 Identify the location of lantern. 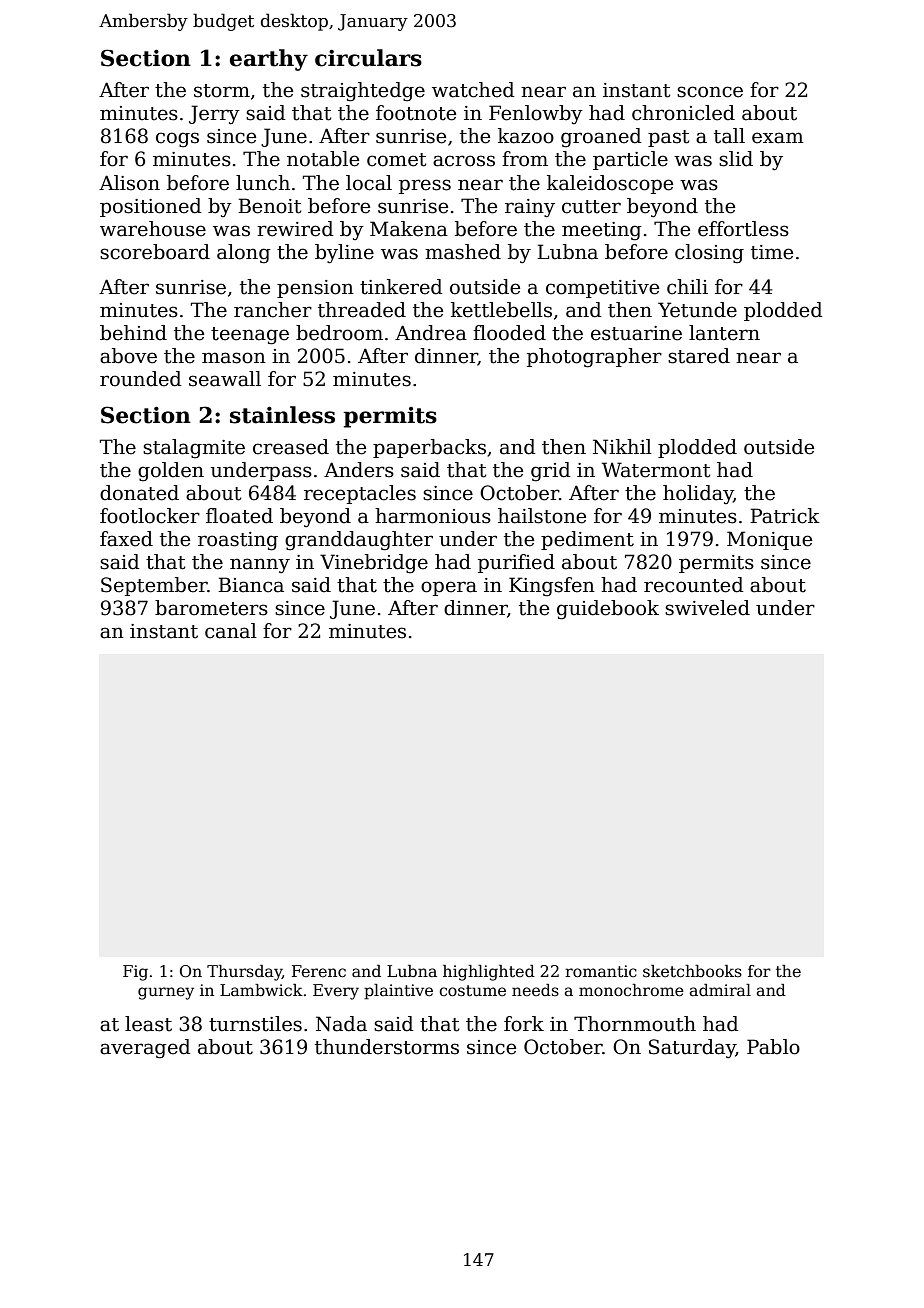
(724, 333).
